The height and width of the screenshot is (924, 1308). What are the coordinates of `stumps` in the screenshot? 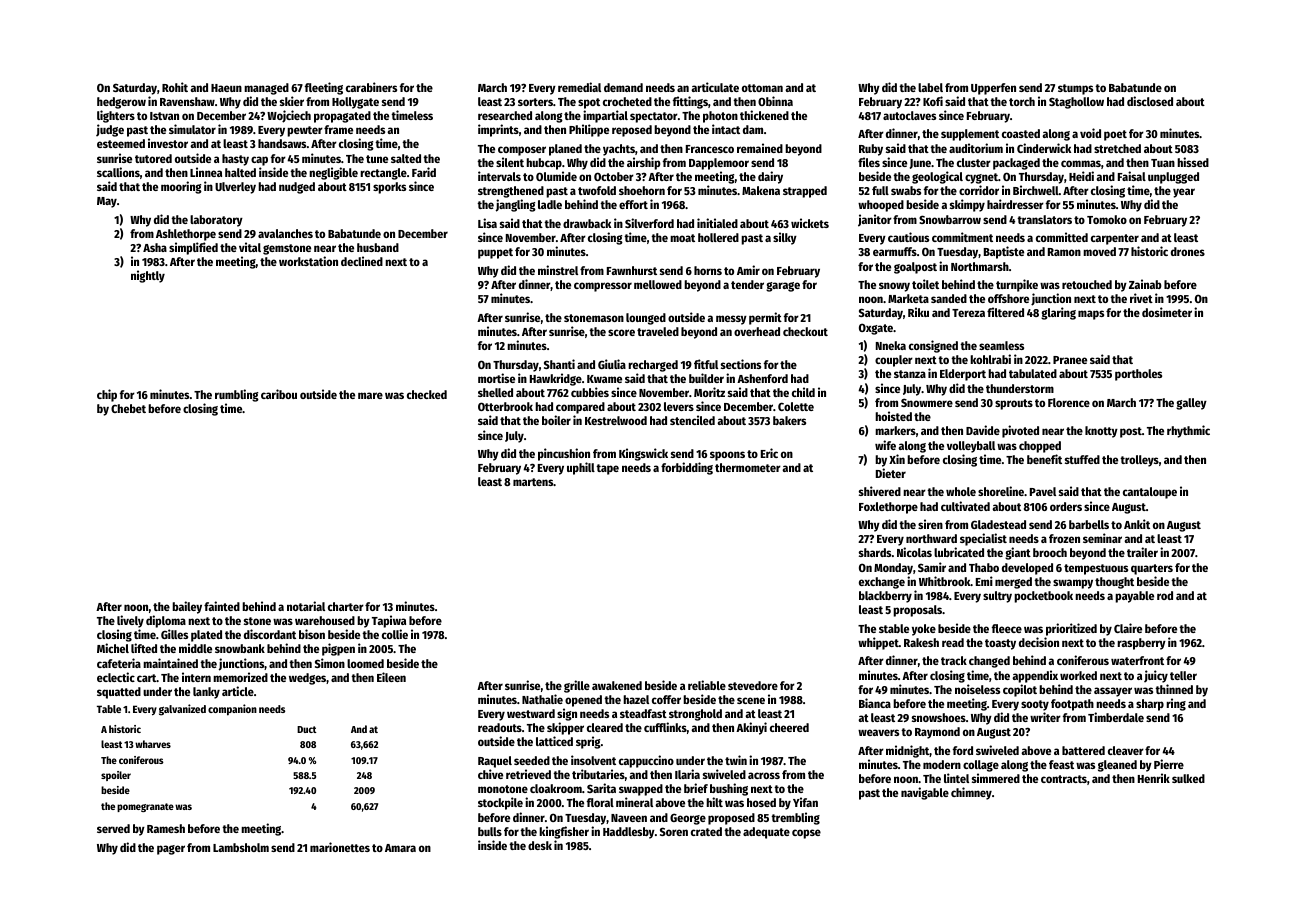 It's located at (1075, 89).
